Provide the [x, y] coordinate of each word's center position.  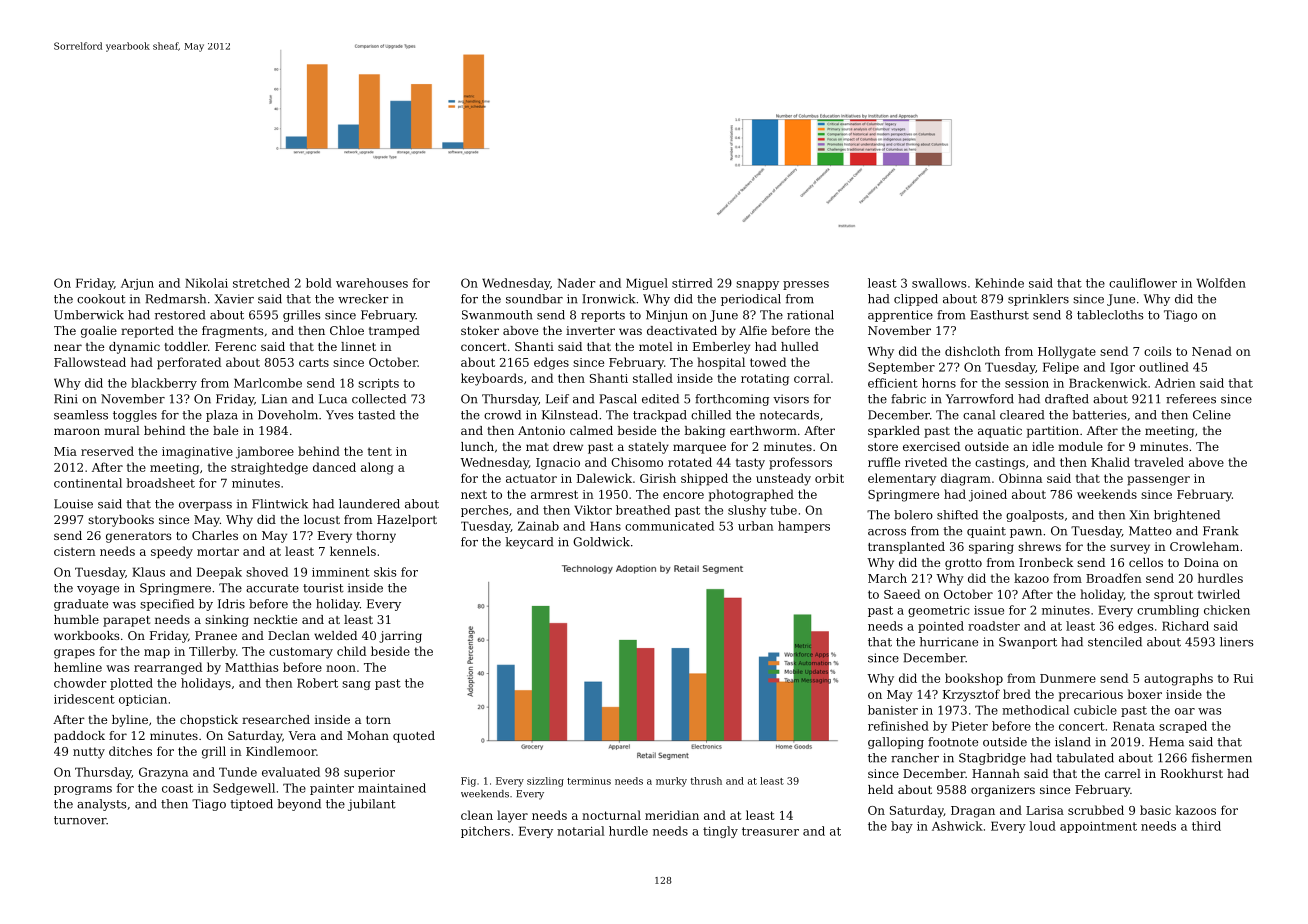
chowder [80, 683]
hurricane [949, 642]
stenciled [1115, 642]
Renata [1134, 726]
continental [88, 483]
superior [369, 773]
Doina [1201, 562]
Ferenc [235, 346]
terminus [589, 781]
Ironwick [608, 299]
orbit [829, 478]
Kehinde [999, 283]
